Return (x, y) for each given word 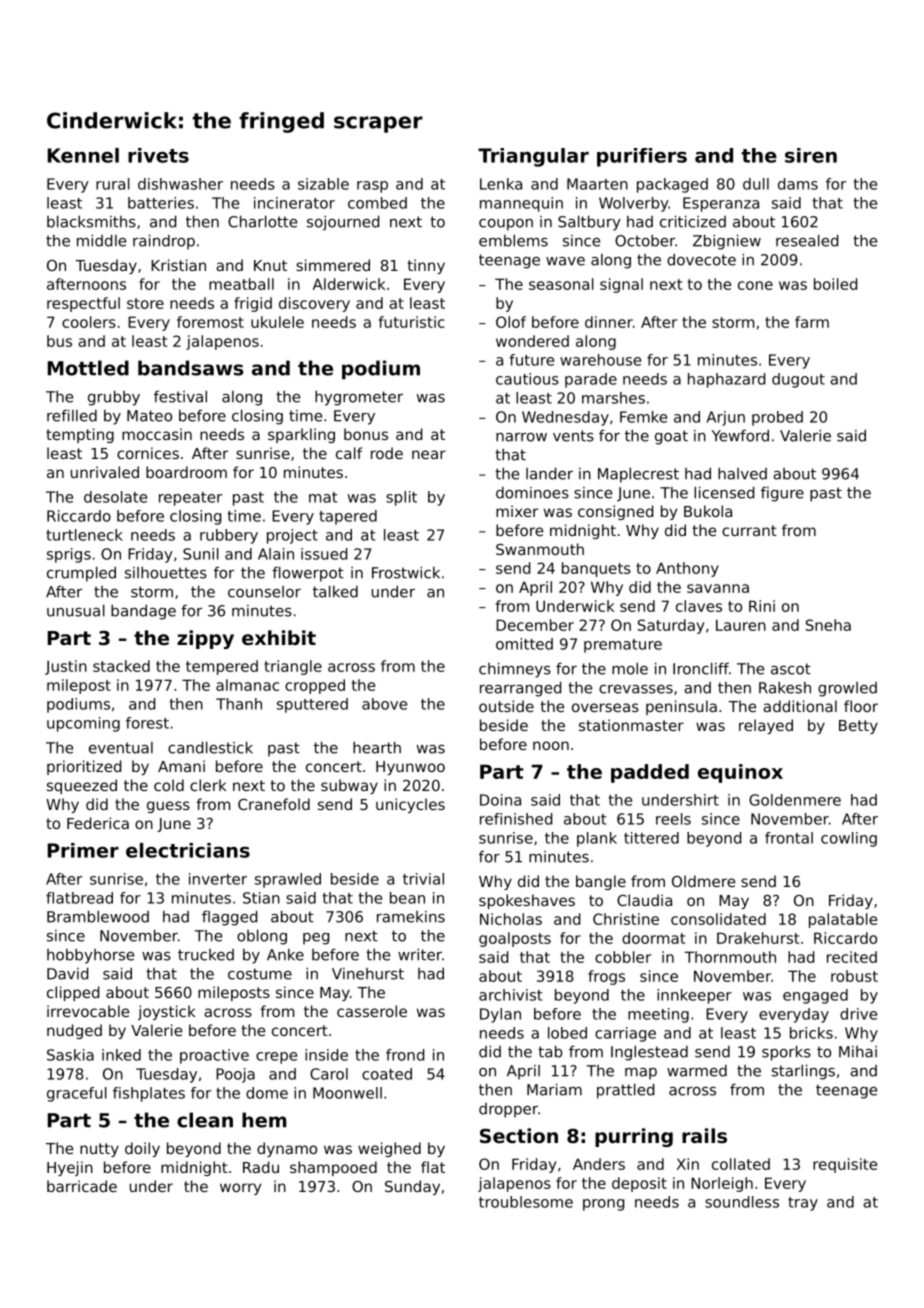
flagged (229, 918)
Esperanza (721, 204)
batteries (161, 203)
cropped (315, 686)
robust (854, 976)
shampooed (333, 1168)
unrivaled (105, 472)
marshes (613, 398)
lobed (567, 1033)
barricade (82, 1186)
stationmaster (631, 725)
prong (603, 1205)
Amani (181, 766)
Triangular (533, 157)
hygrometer (359, 398)
